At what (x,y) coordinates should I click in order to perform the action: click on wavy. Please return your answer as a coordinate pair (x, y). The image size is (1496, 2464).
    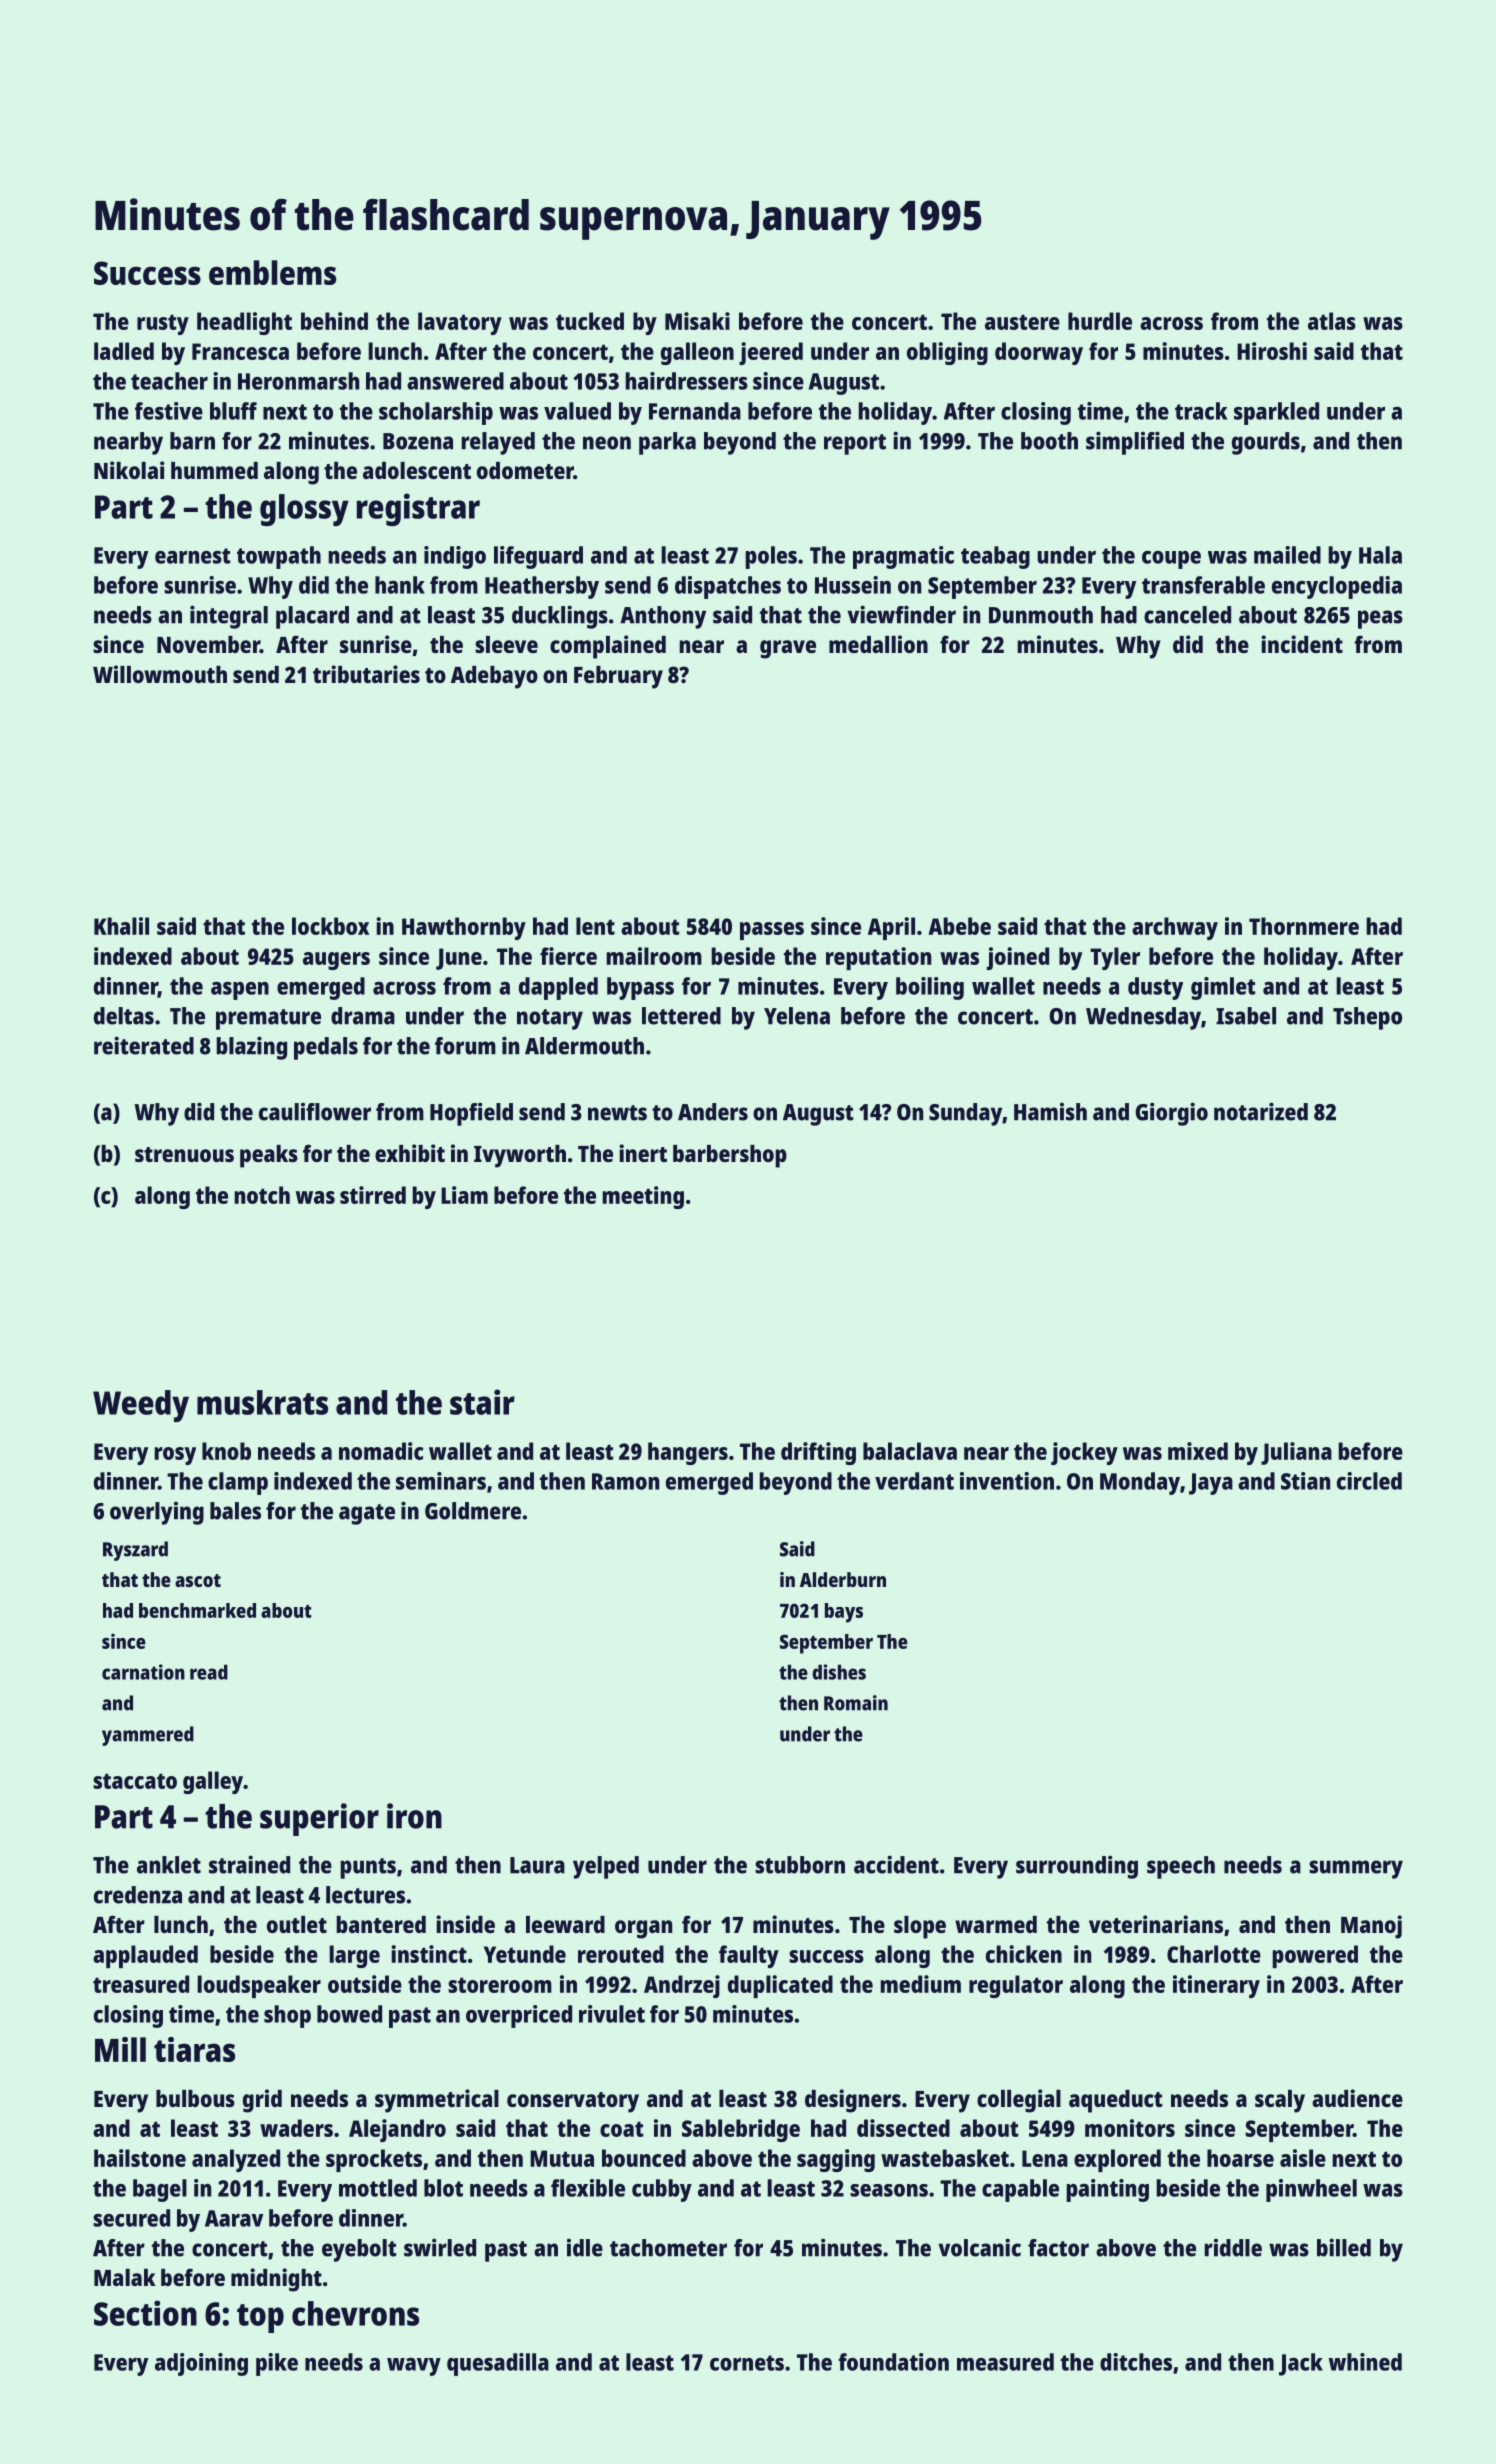
    Looking at the image, I should click on (414, 2367).
